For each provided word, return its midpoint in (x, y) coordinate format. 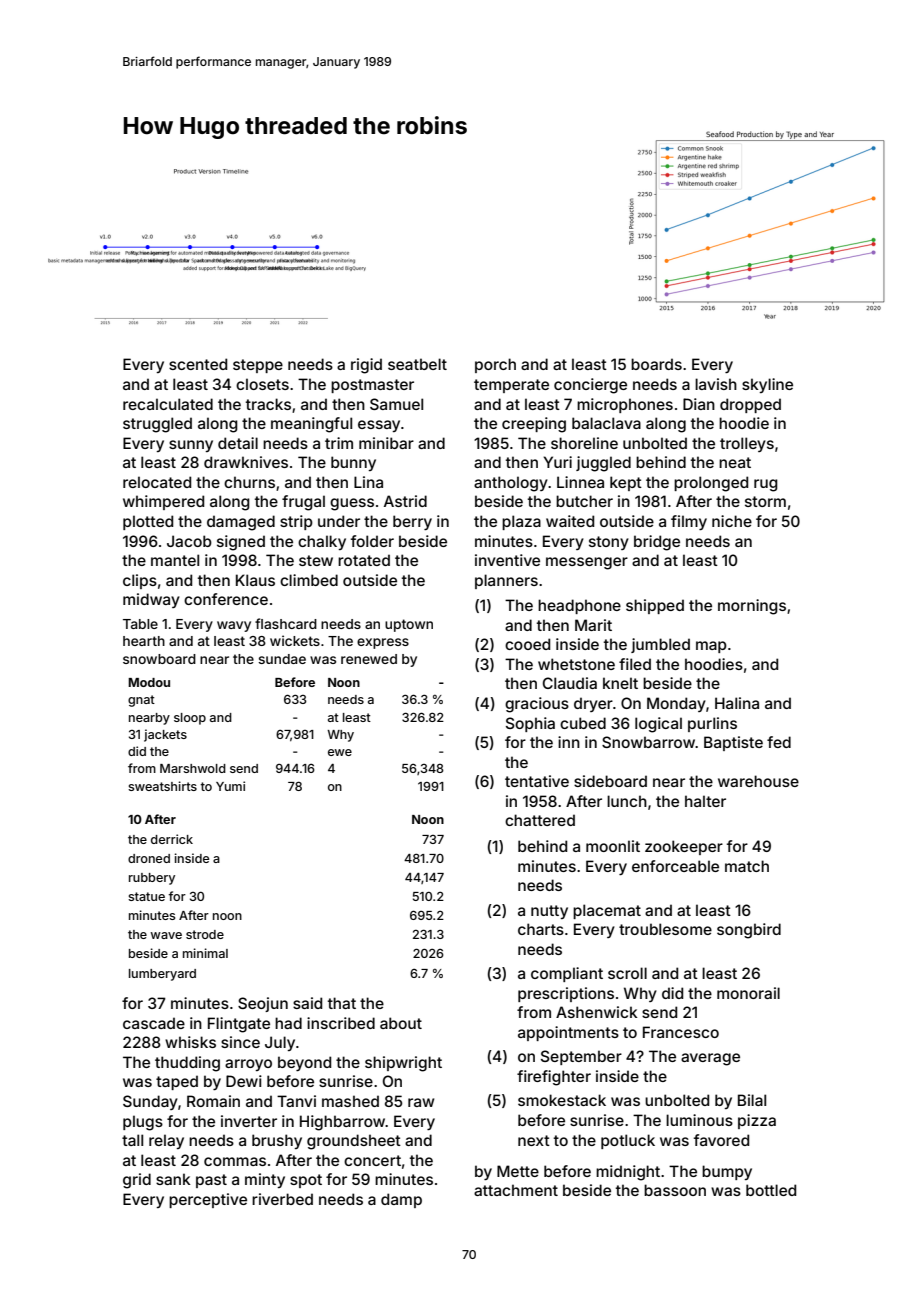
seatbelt (417, 364)
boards (656, 364)
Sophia (530, 724)
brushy (277, 1141)
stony (609, 543)
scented (198, 364)
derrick (172, 839)
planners (506, 581)
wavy (234, 626)
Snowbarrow (648, 742)
